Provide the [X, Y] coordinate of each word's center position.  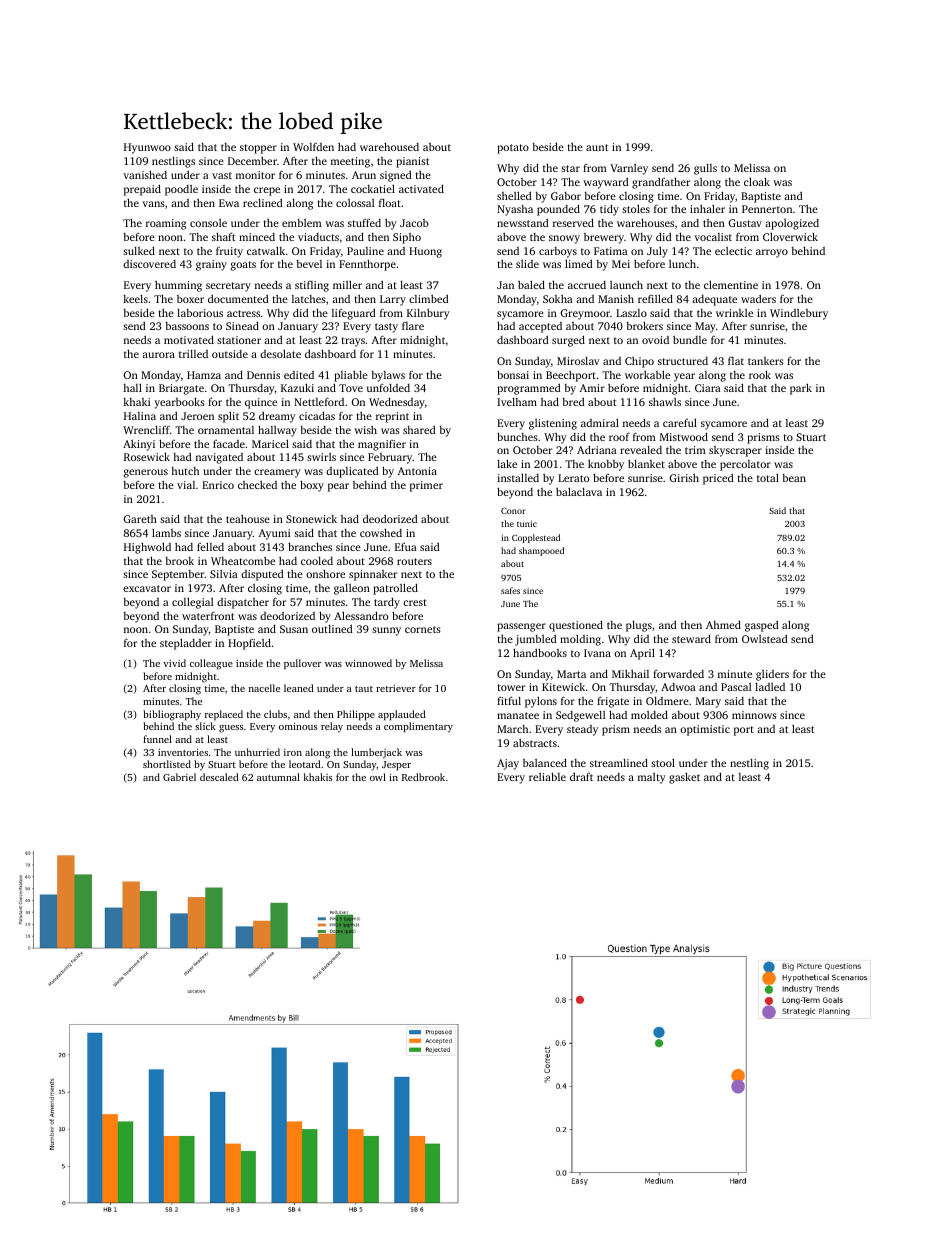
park [801, 389]
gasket [684, 778]
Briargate [181, 389]
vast [222, 175]
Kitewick [563, 687]
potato [513, 149]
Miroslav [578, 361]
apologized [792, 224]
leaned [299, 688]
